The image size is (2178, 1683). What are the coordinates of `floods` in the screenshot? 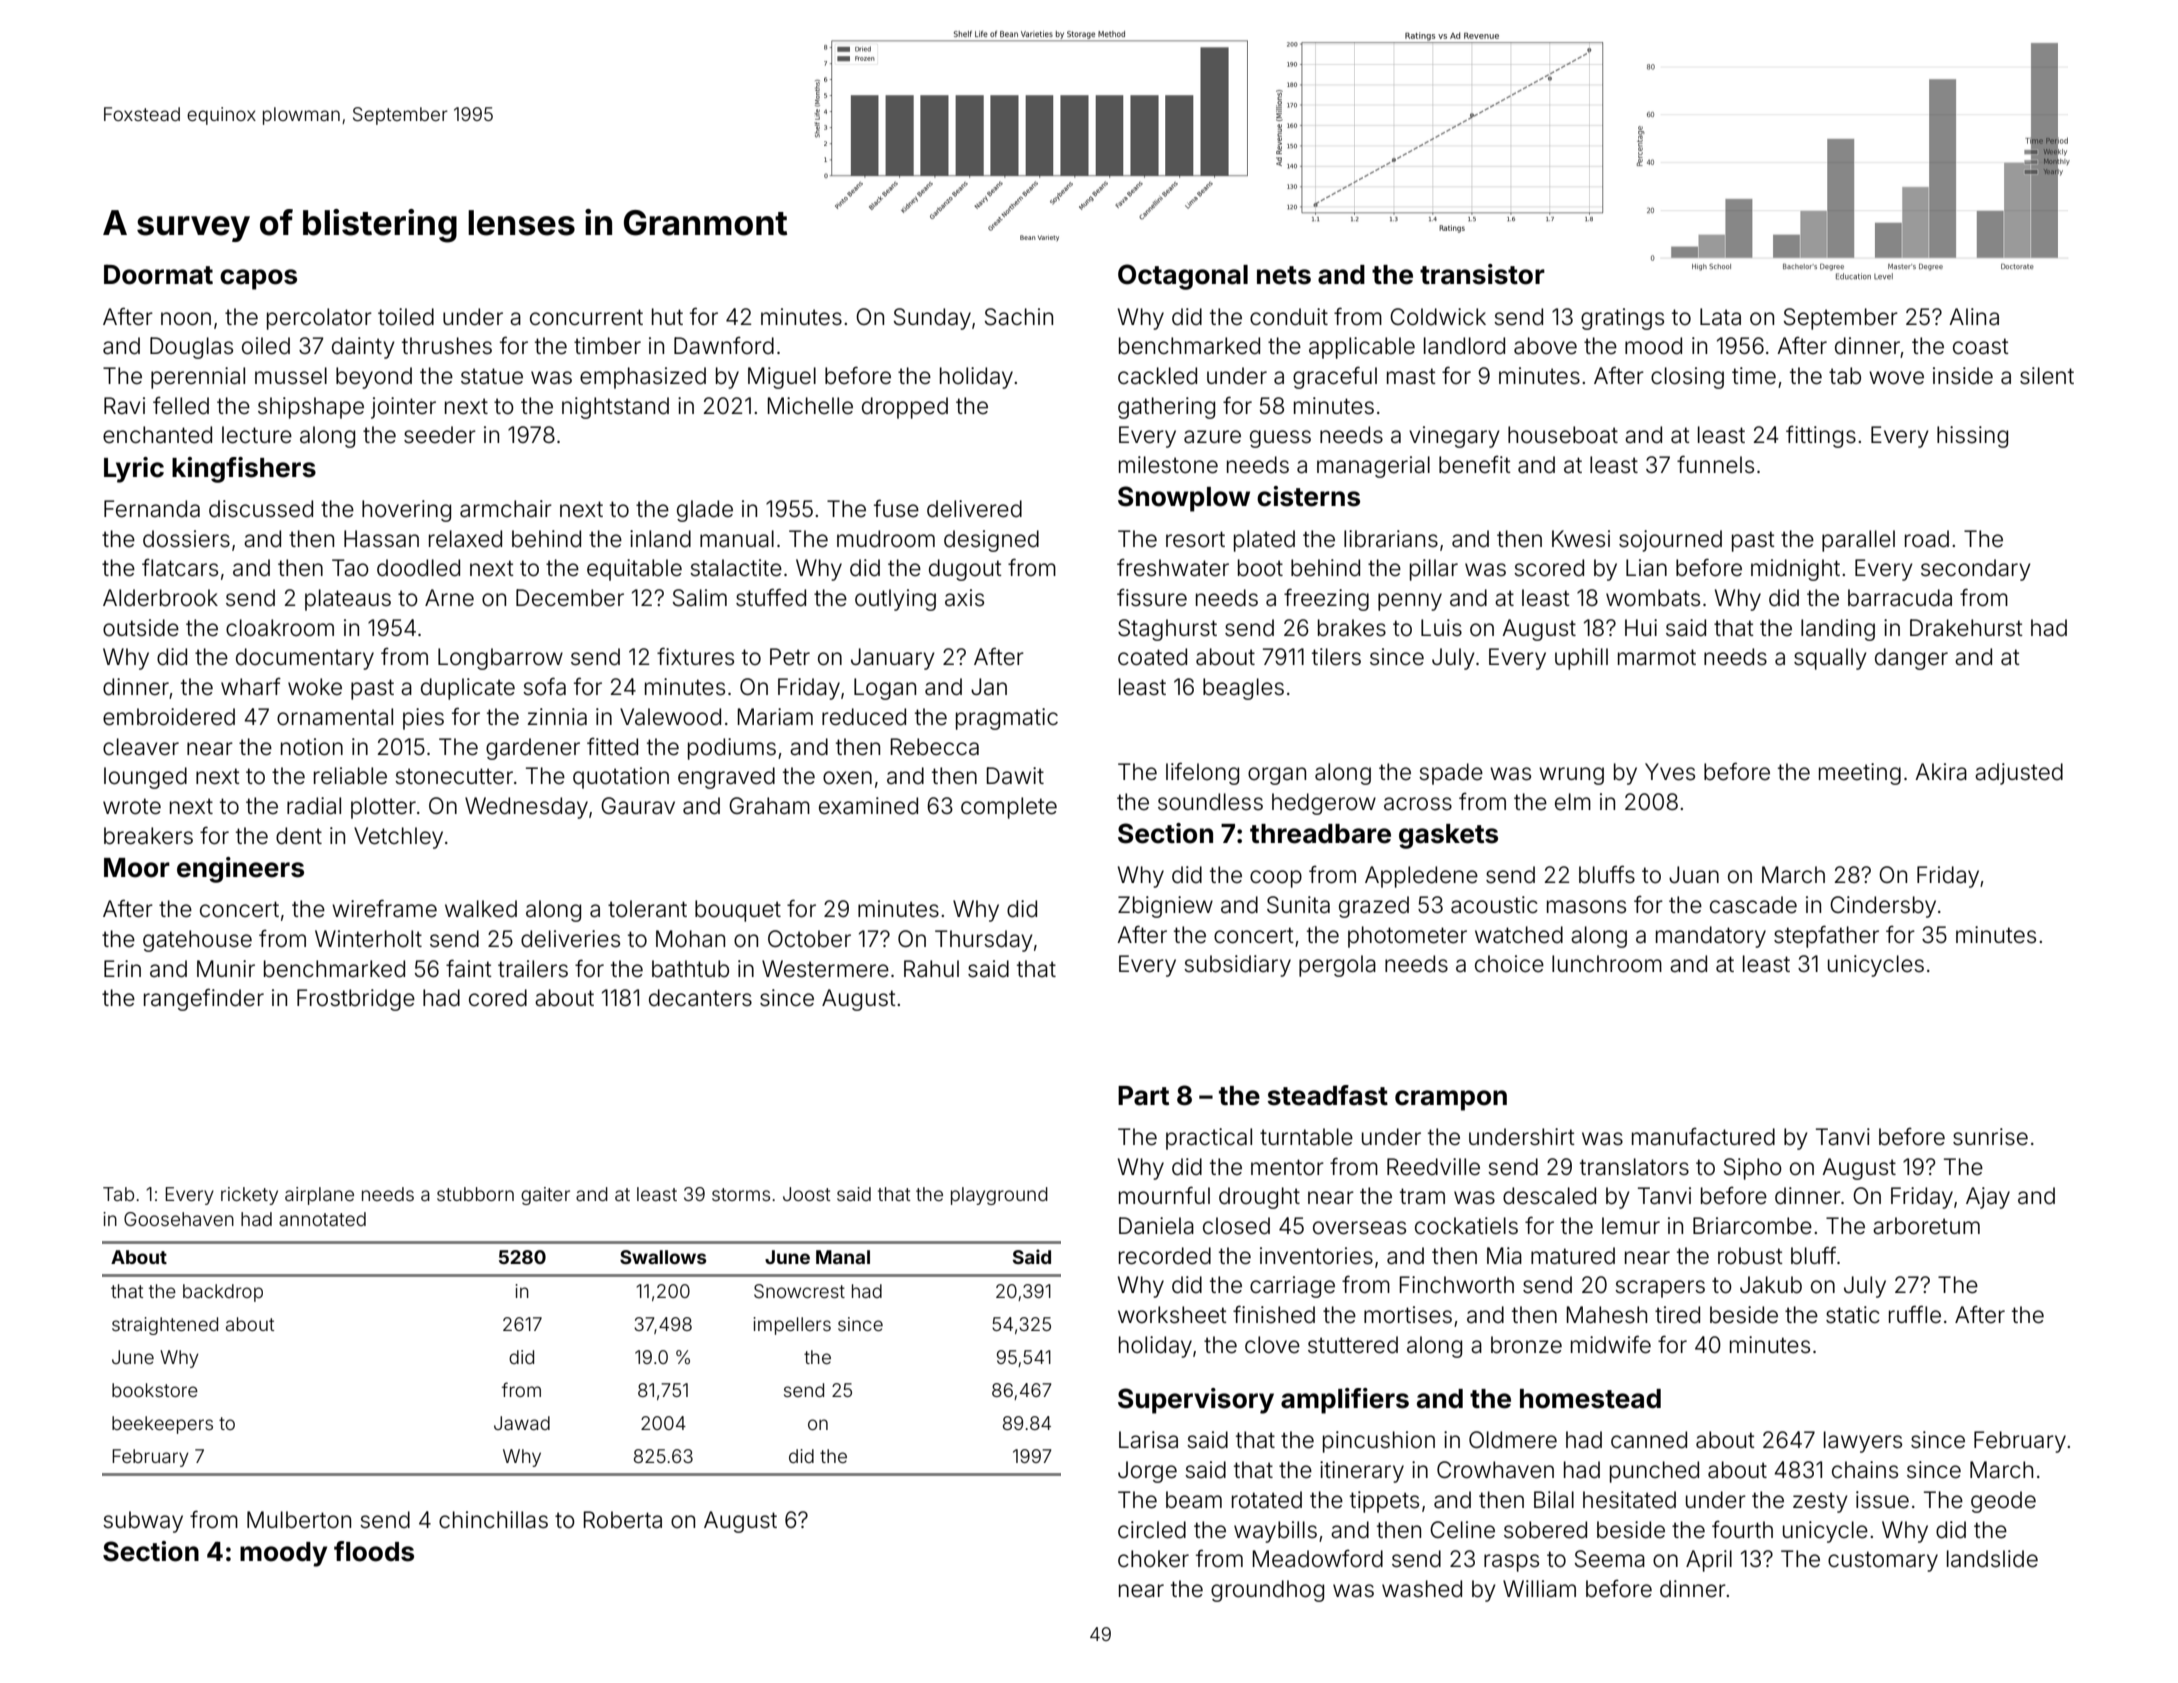 It's located at (374, 1551).
